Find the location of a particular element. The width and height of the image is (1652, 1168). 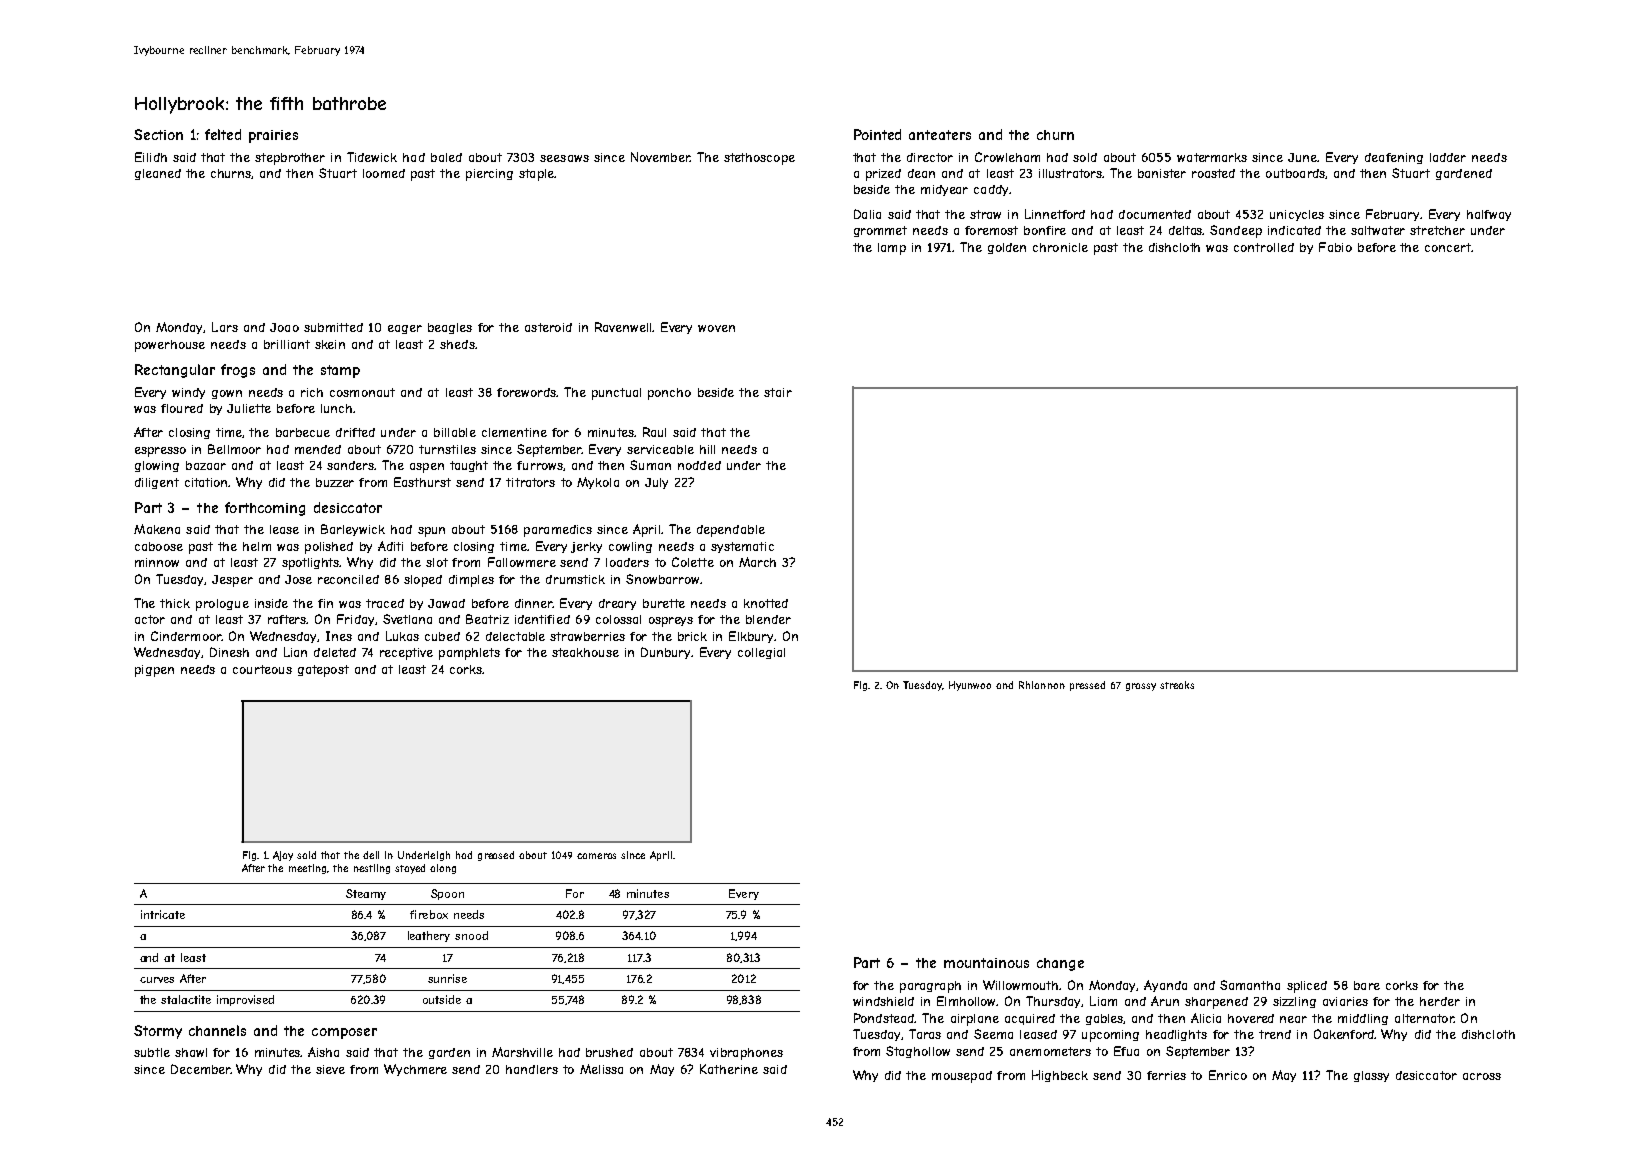

ospreys is located at coordinates (671, 622).
